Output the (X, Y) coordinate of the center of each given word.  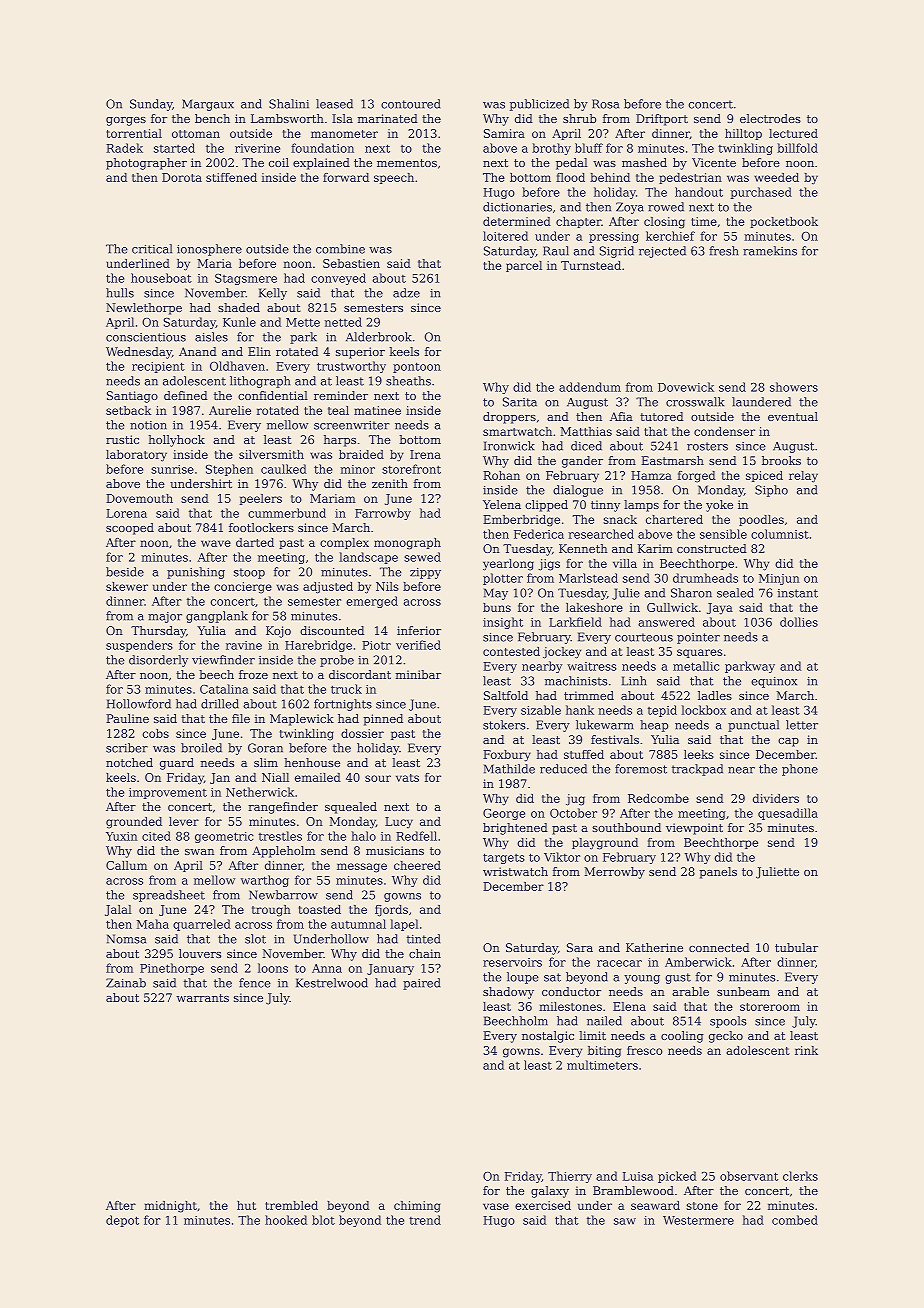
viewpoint (694, 829)
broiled (201, 748)
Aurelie (230, 410)
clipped (546, 506)
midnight (170, 1207)
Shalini (289, 104)
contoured (410, 104)
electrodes (770, 118)
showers (794, 387)
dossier (362, 733)
